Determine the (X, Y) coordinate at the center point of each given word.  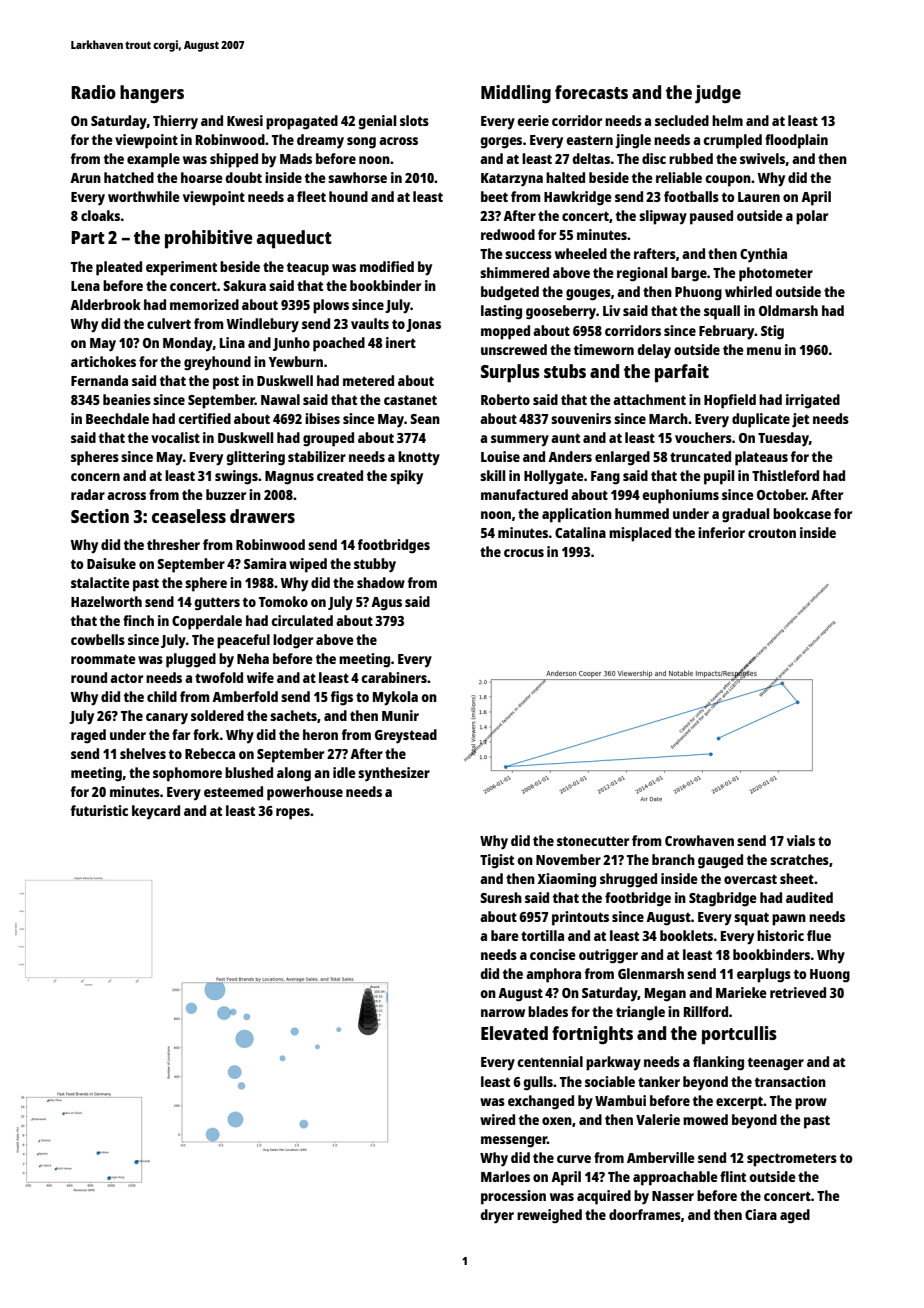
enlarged (622, 458)
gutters (217, 604)
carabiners (394, 677)
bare (505, 935)
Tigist (497, 861)
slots (414, 120)
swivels (763, 159)
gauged (720, 861)
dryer (497, 1216)
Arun (85, 178)
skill (493, 475)
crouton (772, 533)
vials (801, 840)
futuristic (99, 810)
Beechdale (117, 418)
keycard (156, 812)
